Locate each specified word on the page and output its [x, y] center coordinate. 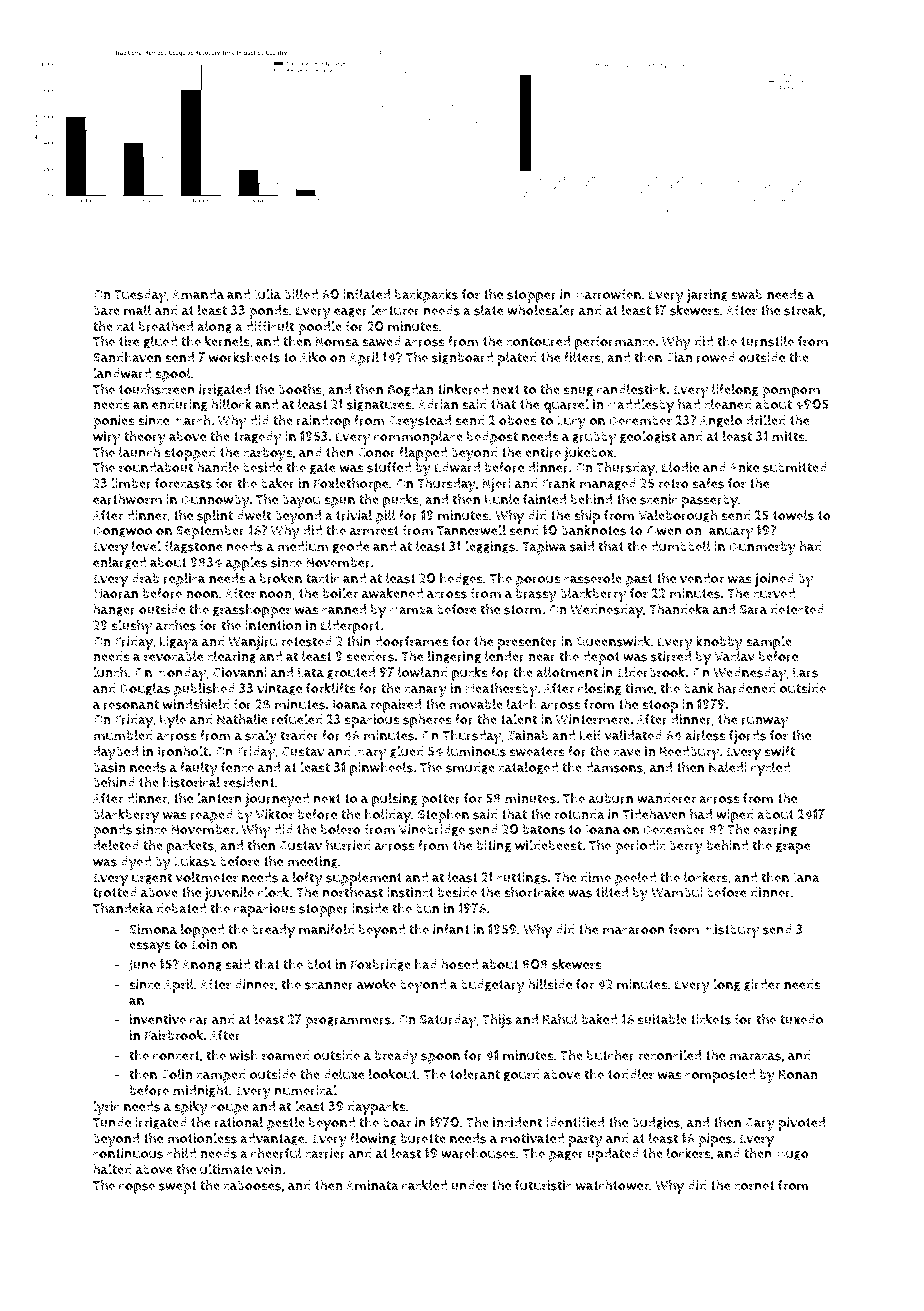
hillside [550, 984]
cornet [754, 1186]
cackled [424, 1185]
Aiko [313, 357]
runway [765, 722]
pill [386, 517]
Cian [679, 357]
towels [793, 515]
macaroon [634, 931]
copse [137, 1188]
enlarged [119, 563]
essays [150, 947]
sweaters [537, 752]
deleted [116, 845]
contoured [538, 341]
